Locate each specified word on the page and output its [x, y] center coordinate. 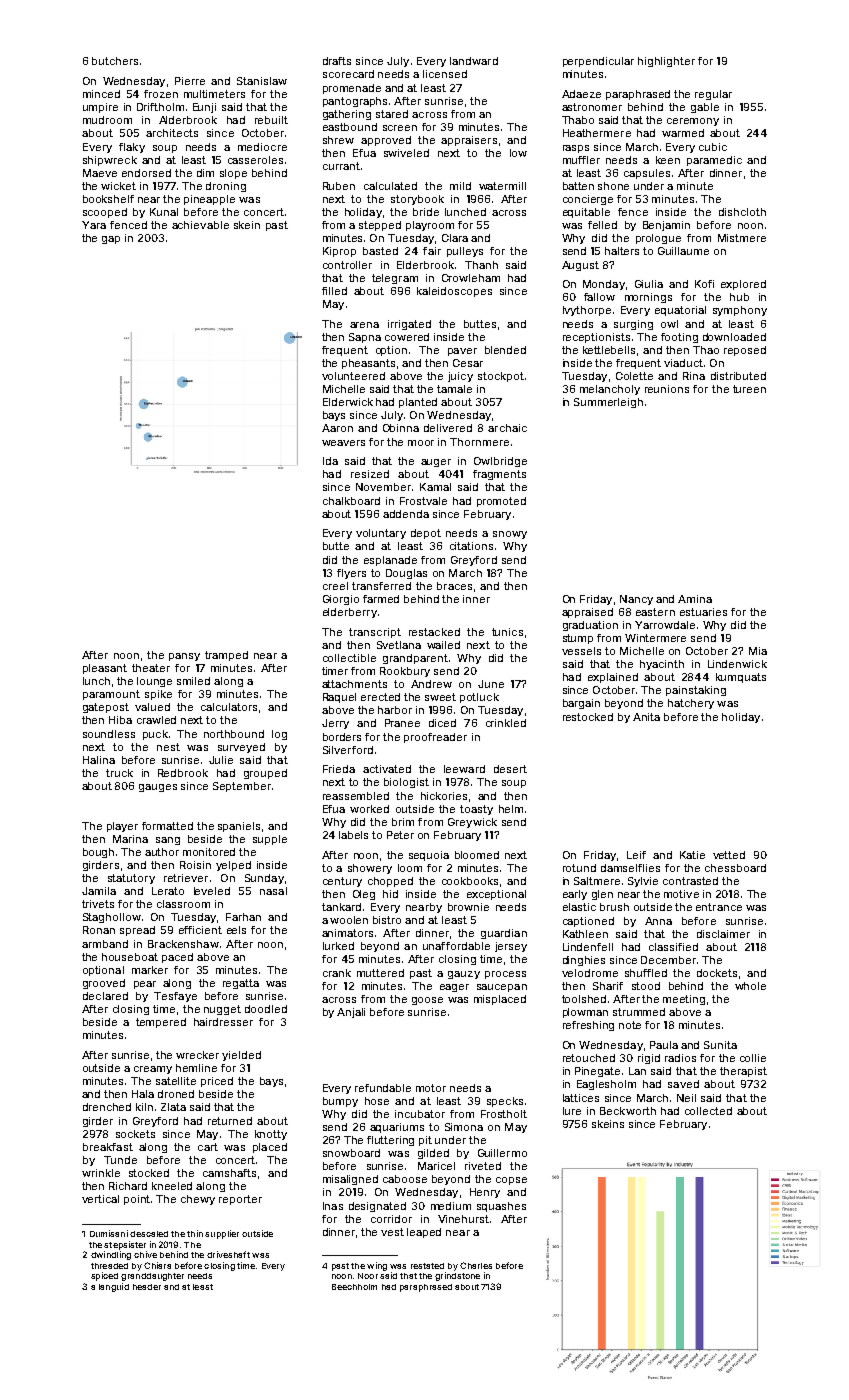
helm [511, 809]
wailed [443, 645]
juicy [460, 377]
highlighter [666, 62]
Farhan [243, 917]
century [342, 882]
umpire [100, 108]
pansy [184, 657]
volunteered [353, 376]
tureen [749, 389]
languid [114, 1287]
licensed [445, 74]
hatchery [691, 704]
